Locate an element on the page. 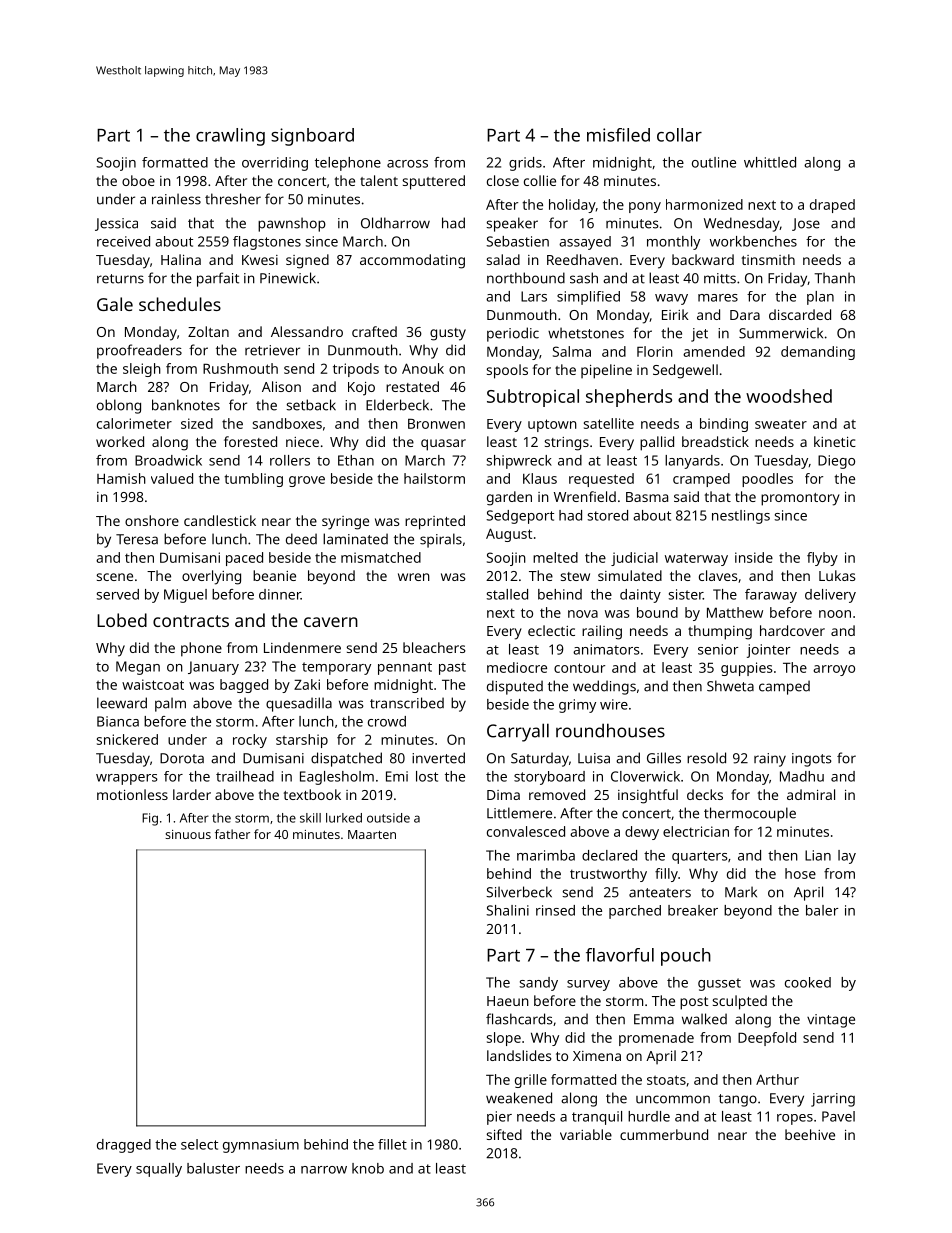 This document has width=952, height=1233. pawnshop is located at coordinates (292, 224).
